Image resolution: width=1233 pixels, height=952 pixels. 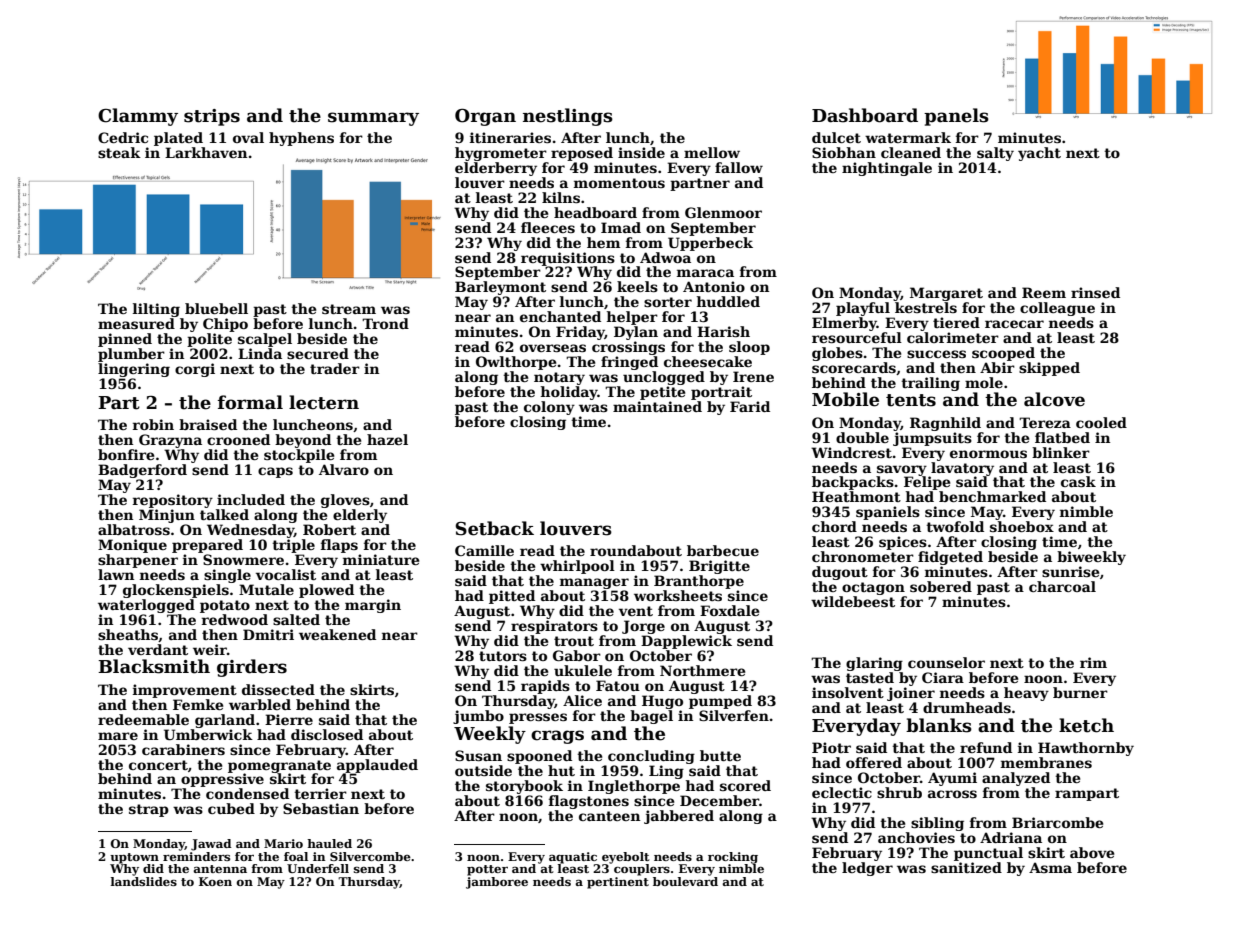 I want to click on Dashboard, so click(x=865, y=115).
